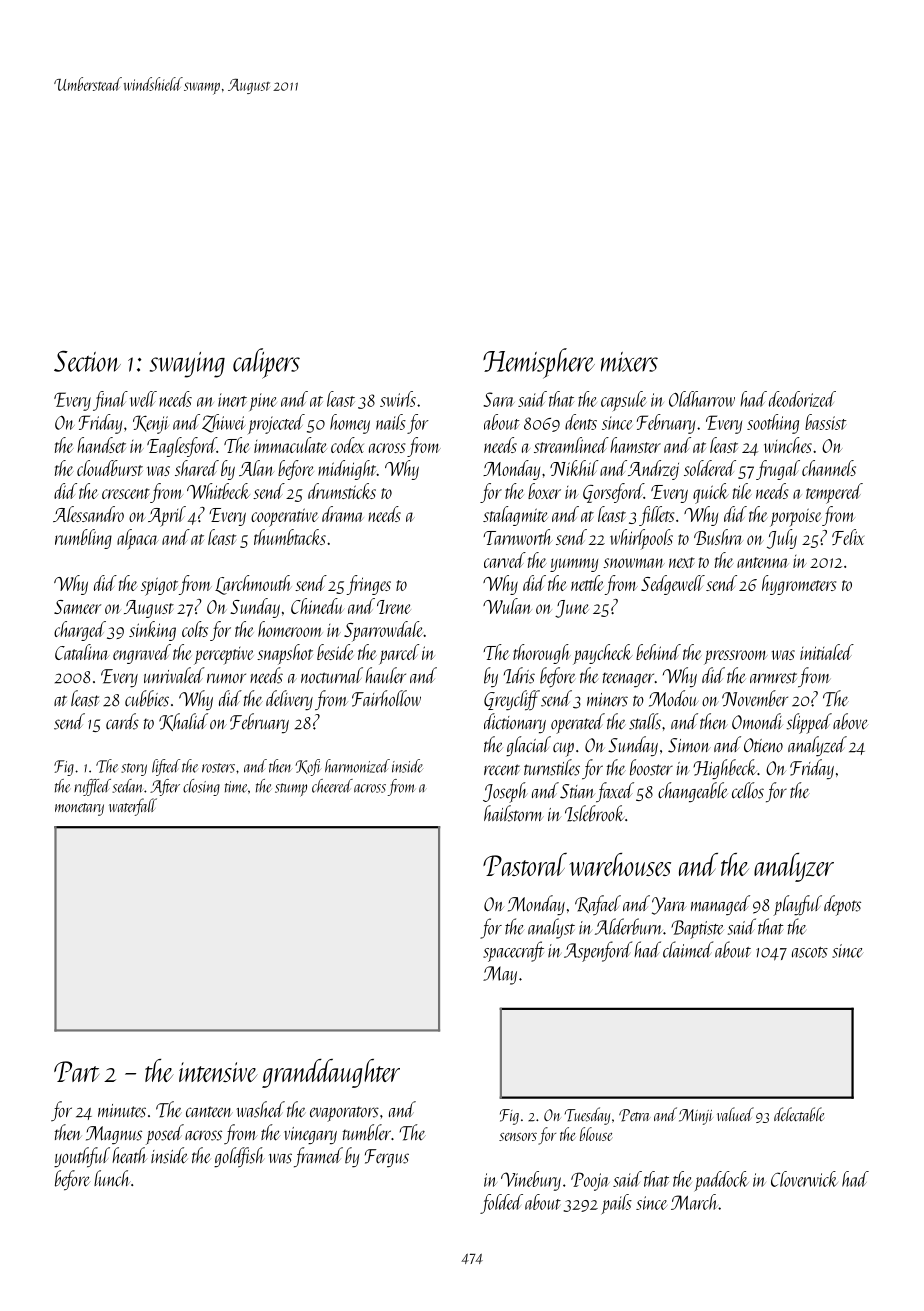 Image resolution: width=924 pixels, height=1311 pixels. What do you see at coordinates (183, 722) in the screenshot?
I see `Khalid` at bounding box center [183, 722].
